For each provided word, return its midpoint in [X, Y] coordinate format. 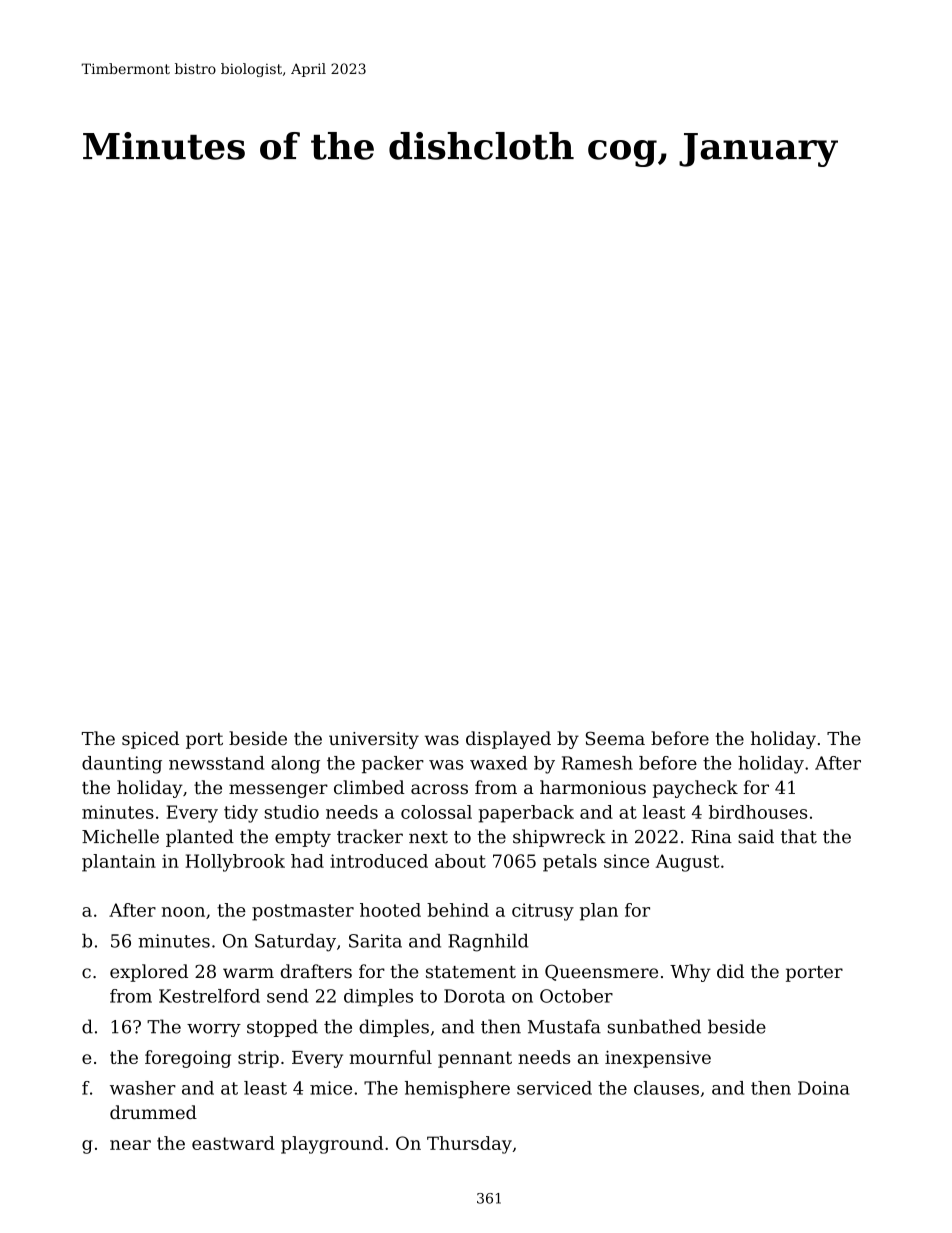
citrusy [543, 912]
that [799, 836]
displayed [508, 740]
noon [183, 912]
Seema [615, 738]
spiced [150, 740]
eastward [233, 1143]
